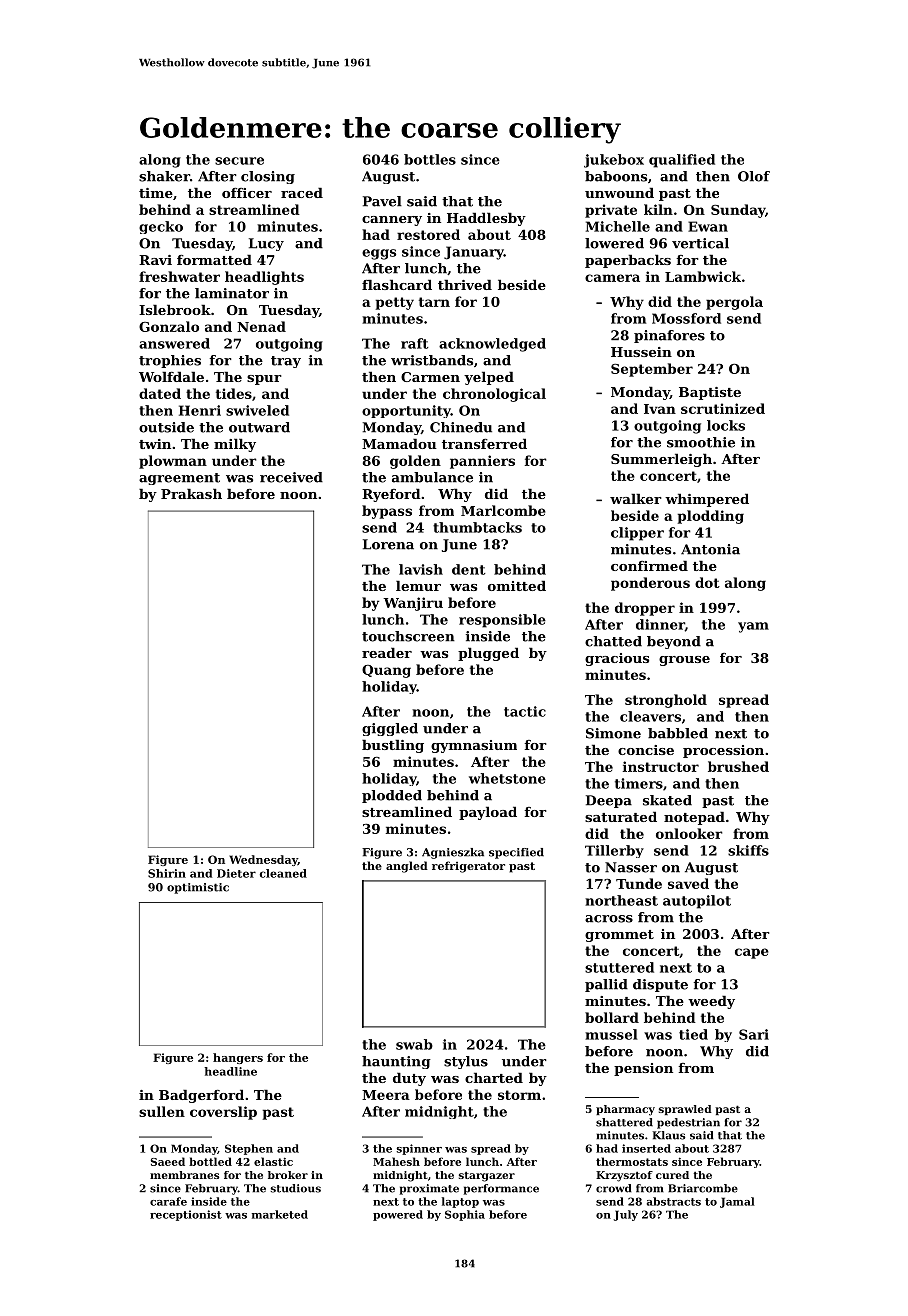  What do you see at coordinates (238, 1058) in the screenshot?
I see `hangers` at bounding box center [238, 1058].
